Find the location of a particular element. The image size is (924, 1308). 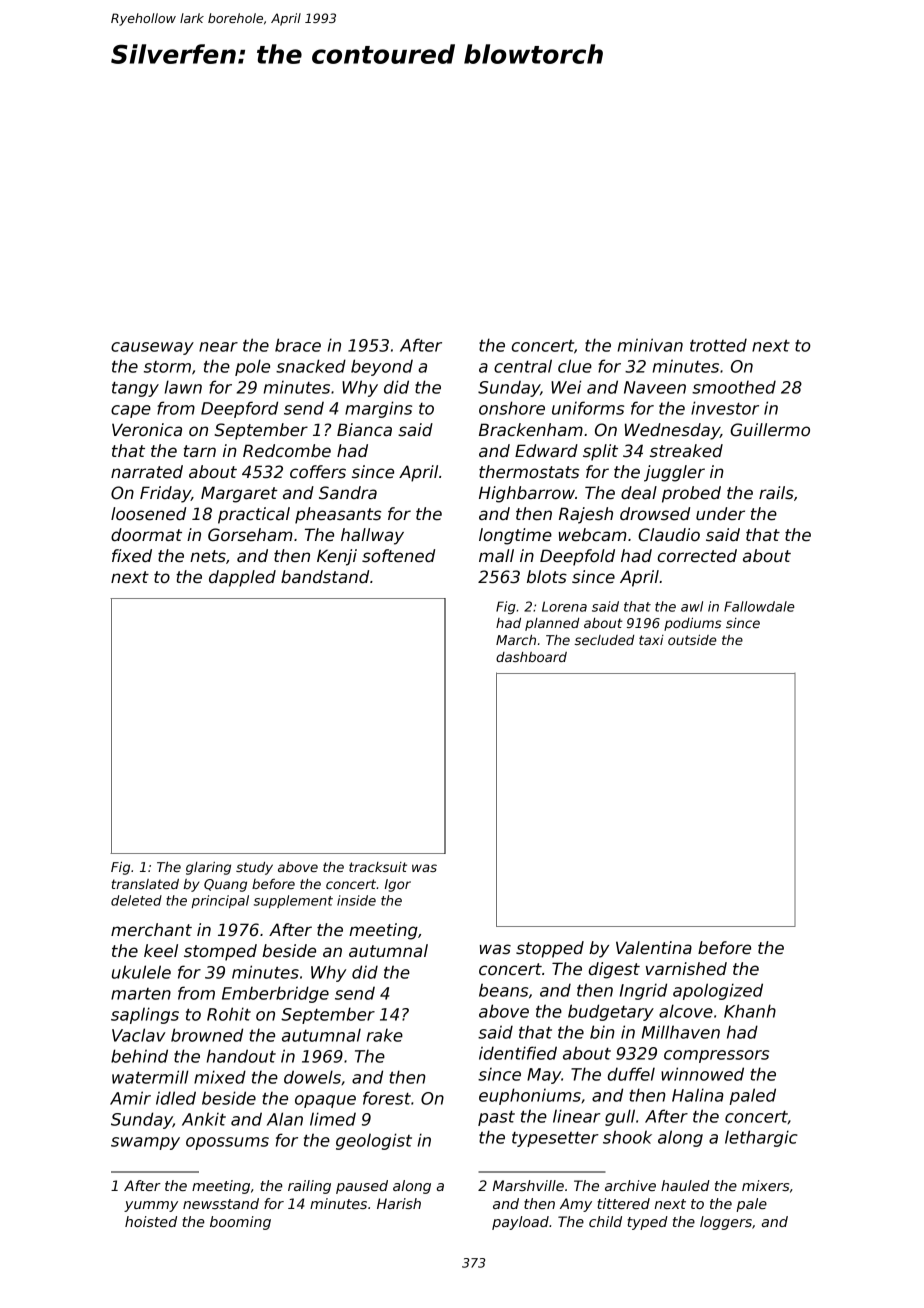

trotted is located at coordinates (718, 345).
